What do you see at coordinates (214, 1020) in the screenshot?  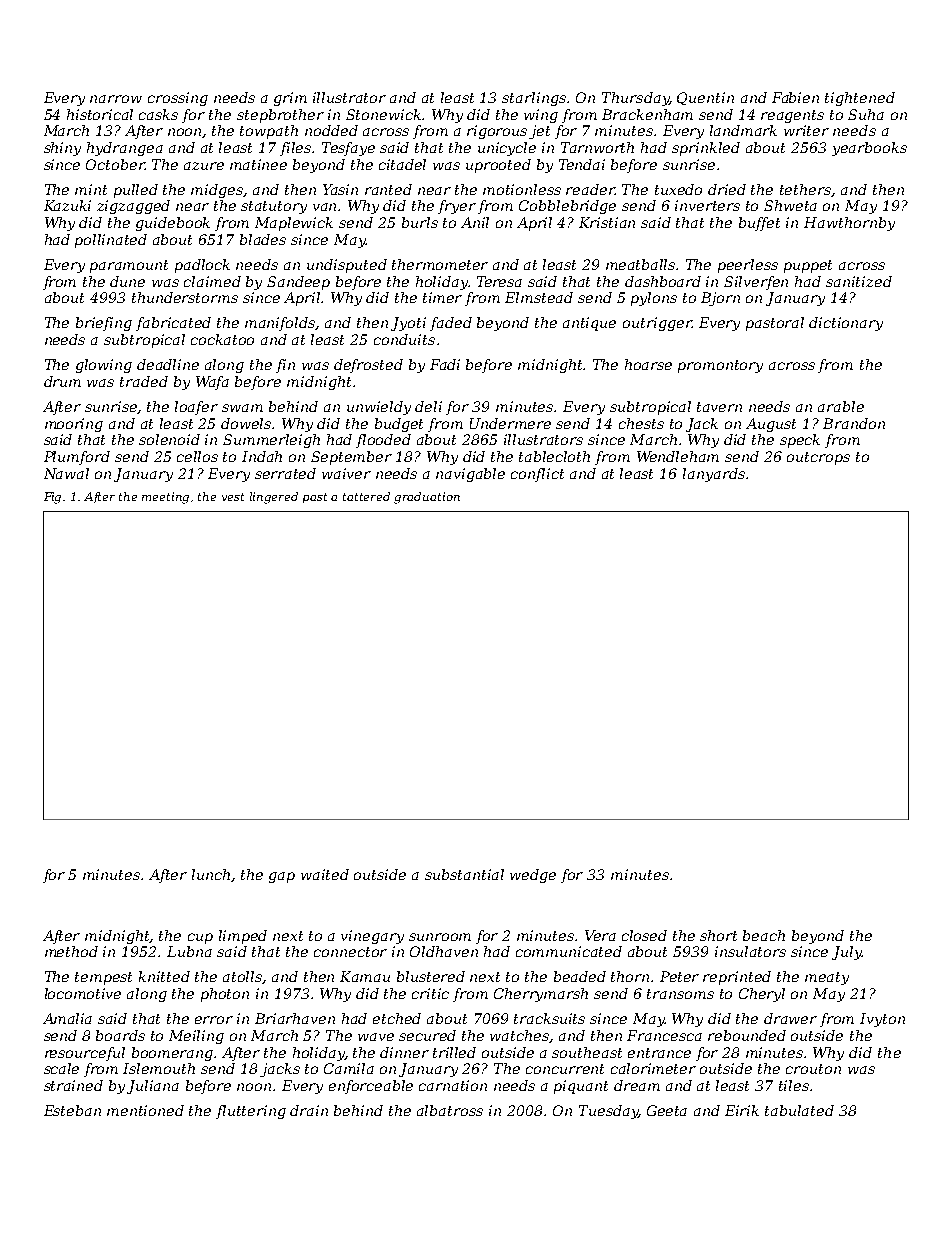 I see `error` at bounding box center [214, 1020].
